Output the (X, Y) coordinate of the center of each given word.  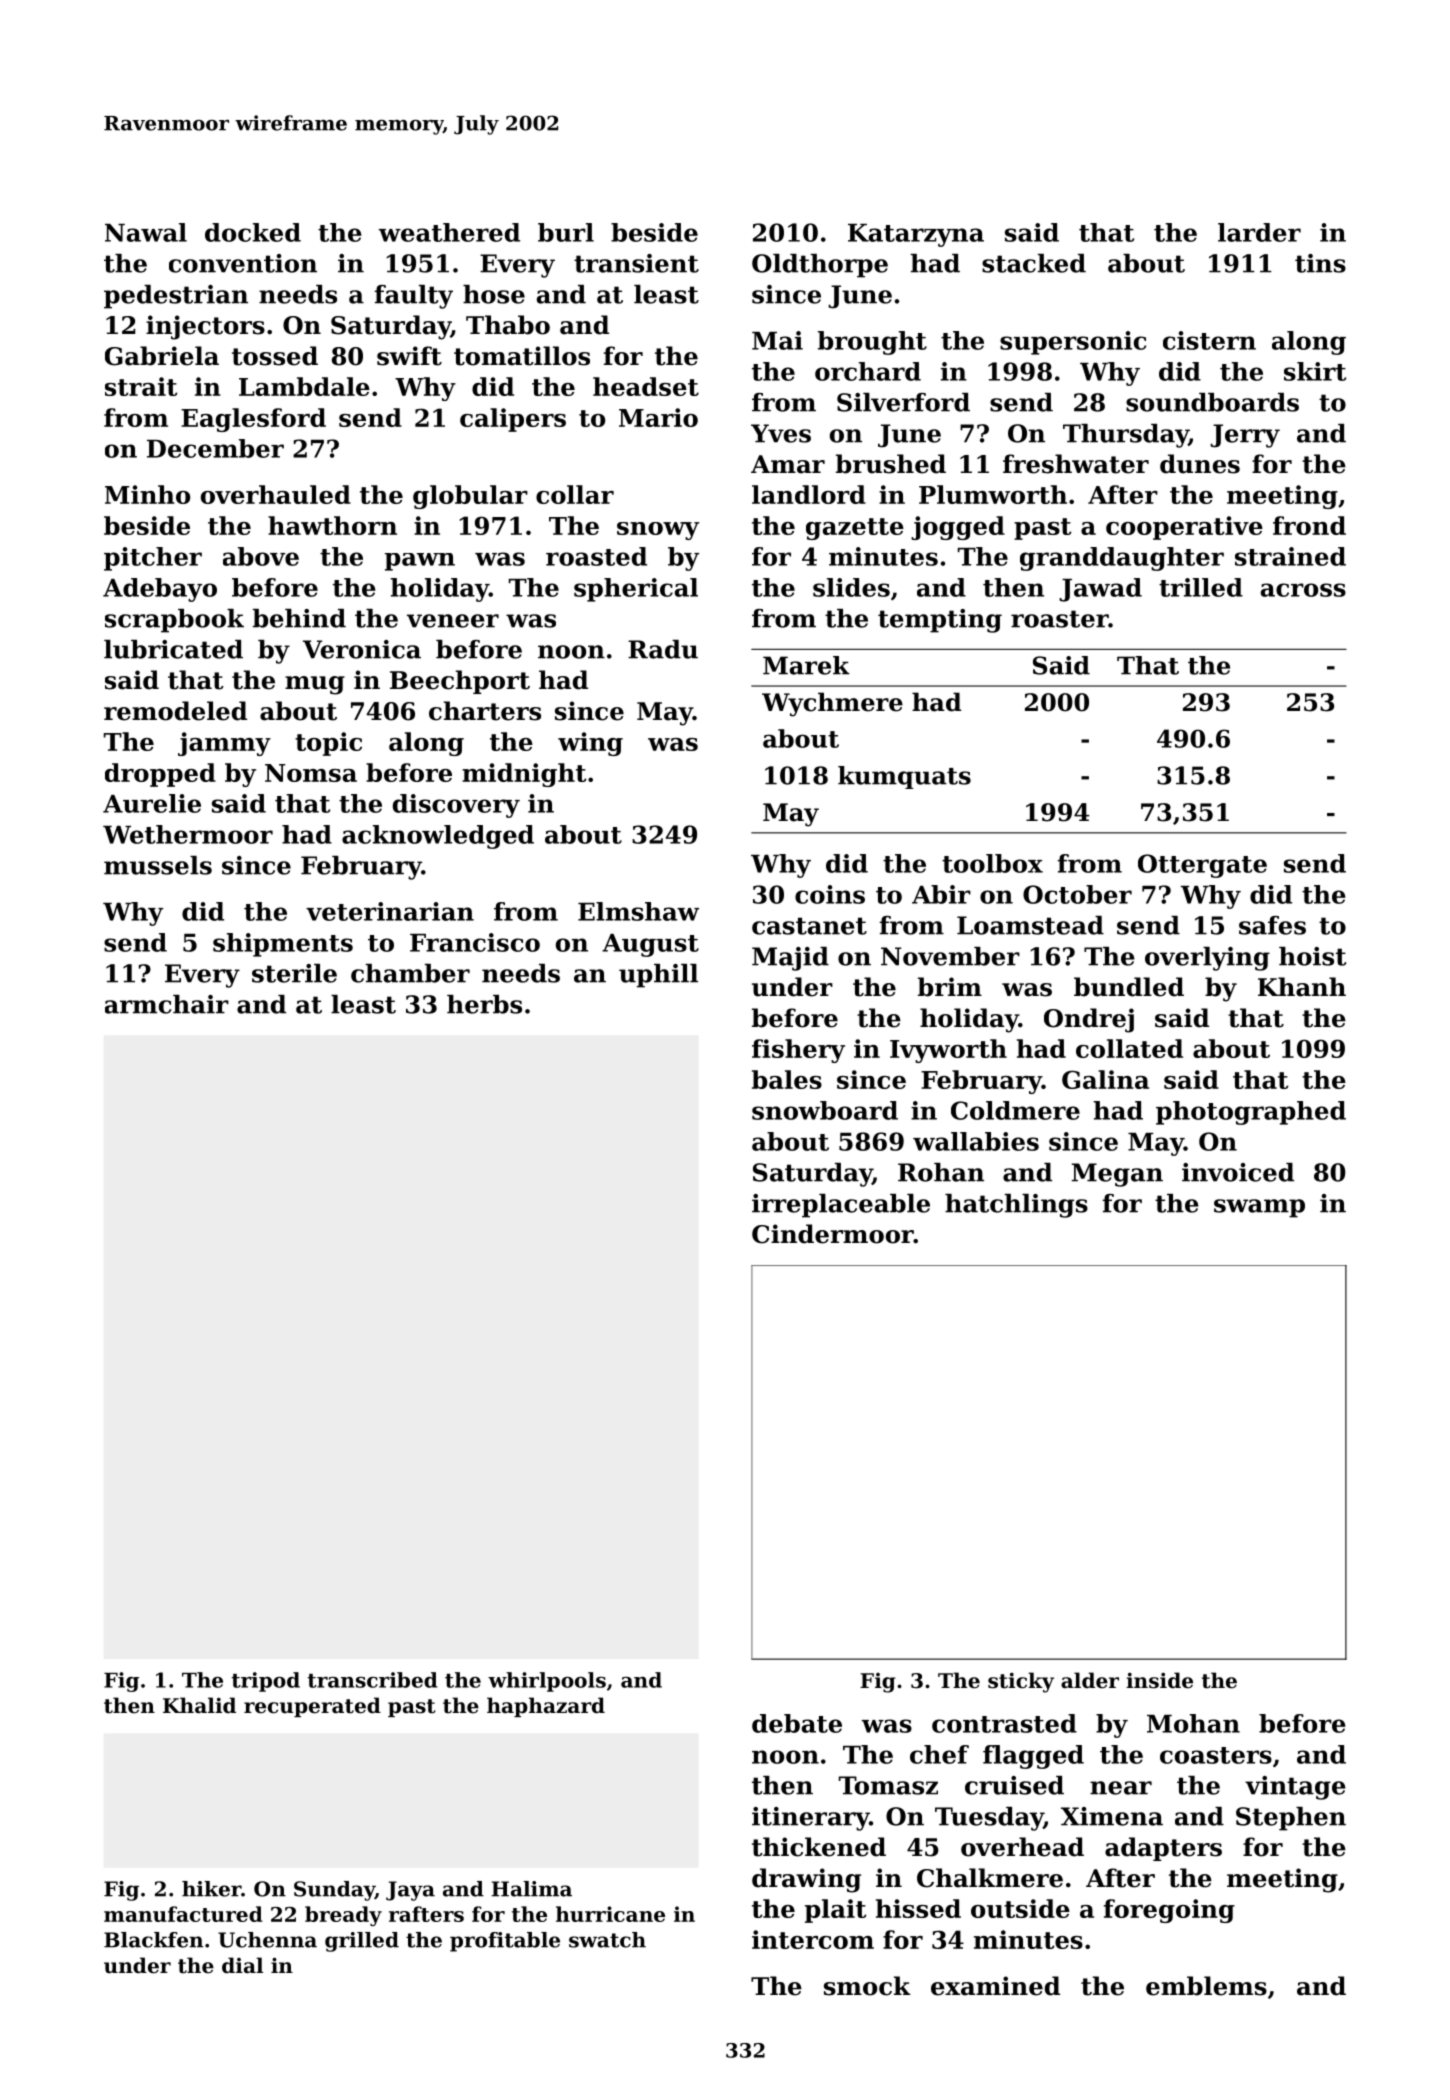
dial (242, 1965)
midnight (524, 775)
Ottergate (1202, 866)
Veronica (362, 649)
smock (867, 1986)
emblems (1206, 1986)
